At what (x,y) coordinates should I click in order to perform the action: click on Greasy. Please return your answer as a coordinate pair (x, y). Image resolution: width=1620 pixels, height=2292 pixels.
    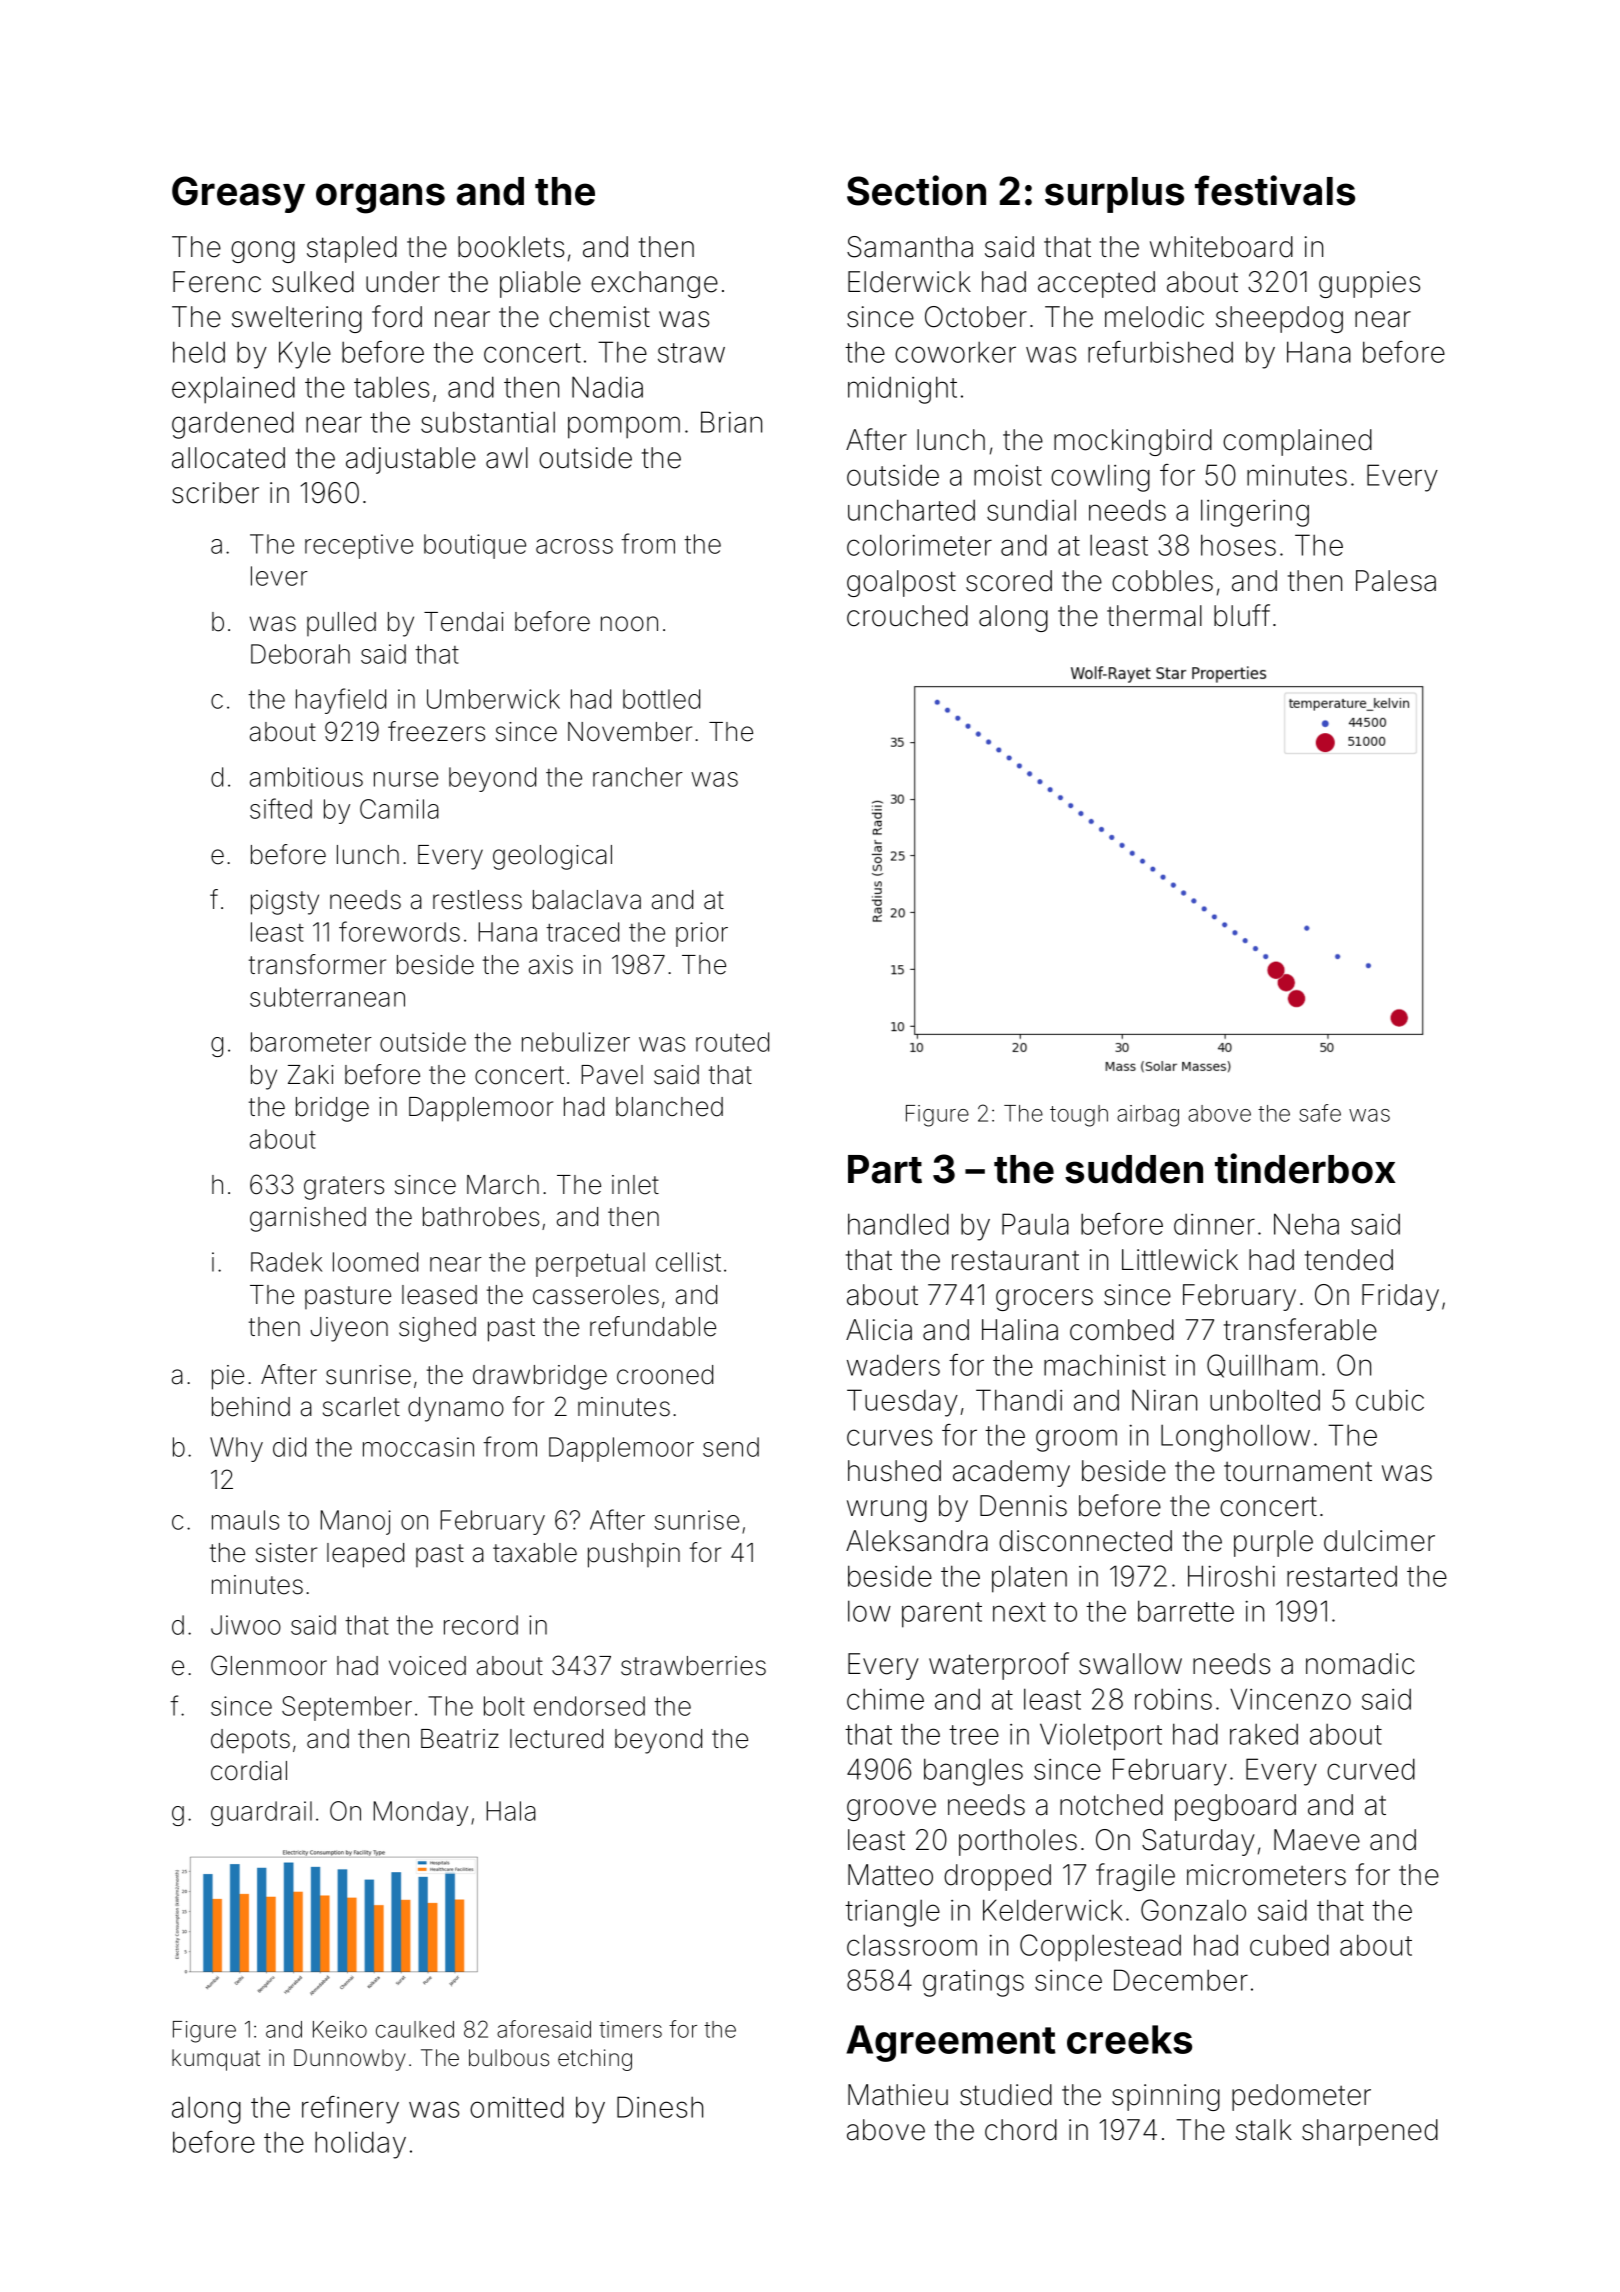
    Looking at the image, I should click on (238, 194).
